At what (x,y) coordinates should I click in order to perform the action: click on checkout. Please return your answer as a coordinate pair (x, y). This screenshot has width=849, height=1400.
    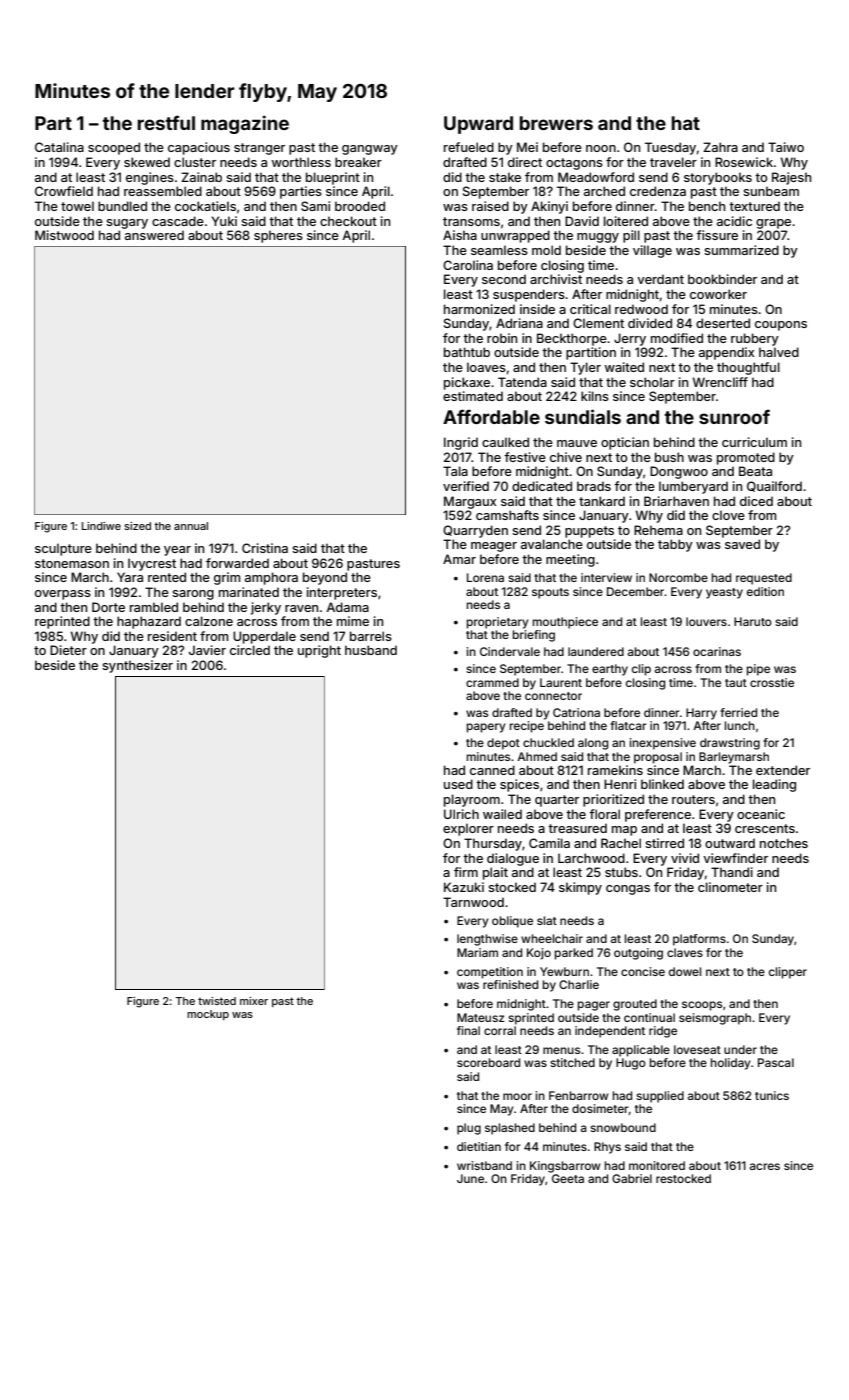
    Looking at the image, I should click on (348, 221).
